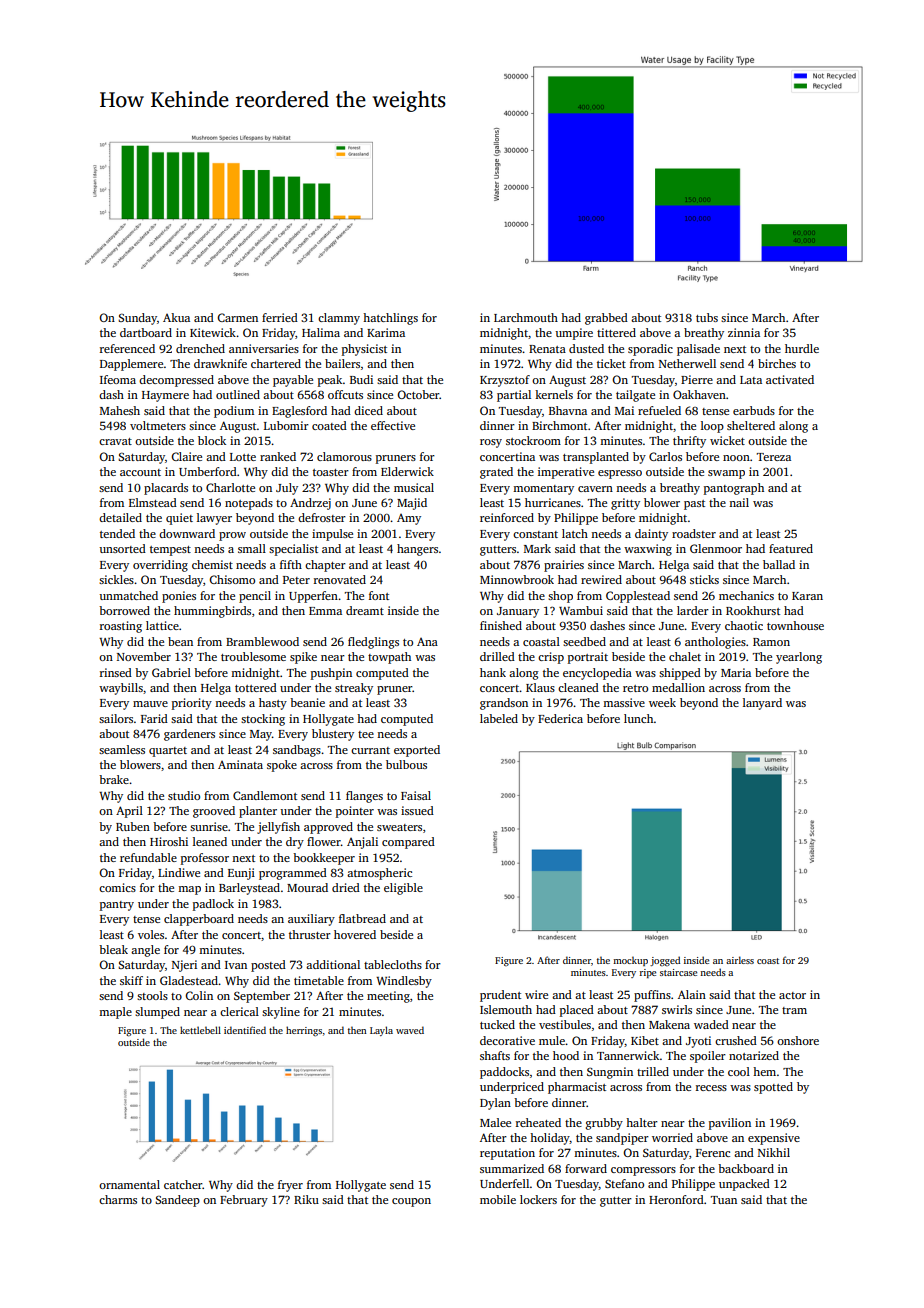 The height and width of the screenshot is (1308, 924). What do you see at coordinates (771, 642) in the screenshot?
I see `Ramon` at bounding box center [771, 642].
